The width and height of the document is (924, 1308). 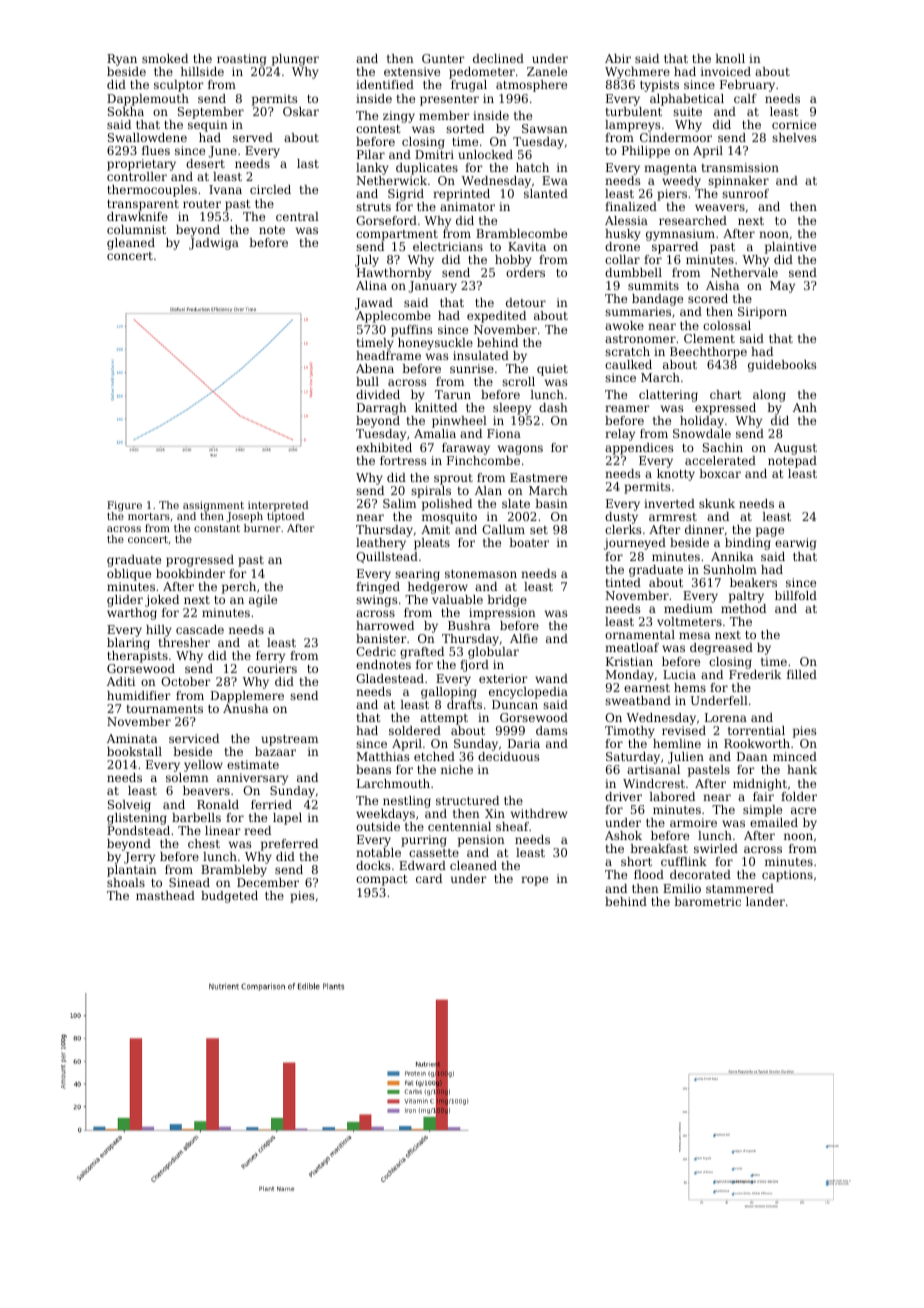 I want to click on extensive, so click(x=412, y=71).
